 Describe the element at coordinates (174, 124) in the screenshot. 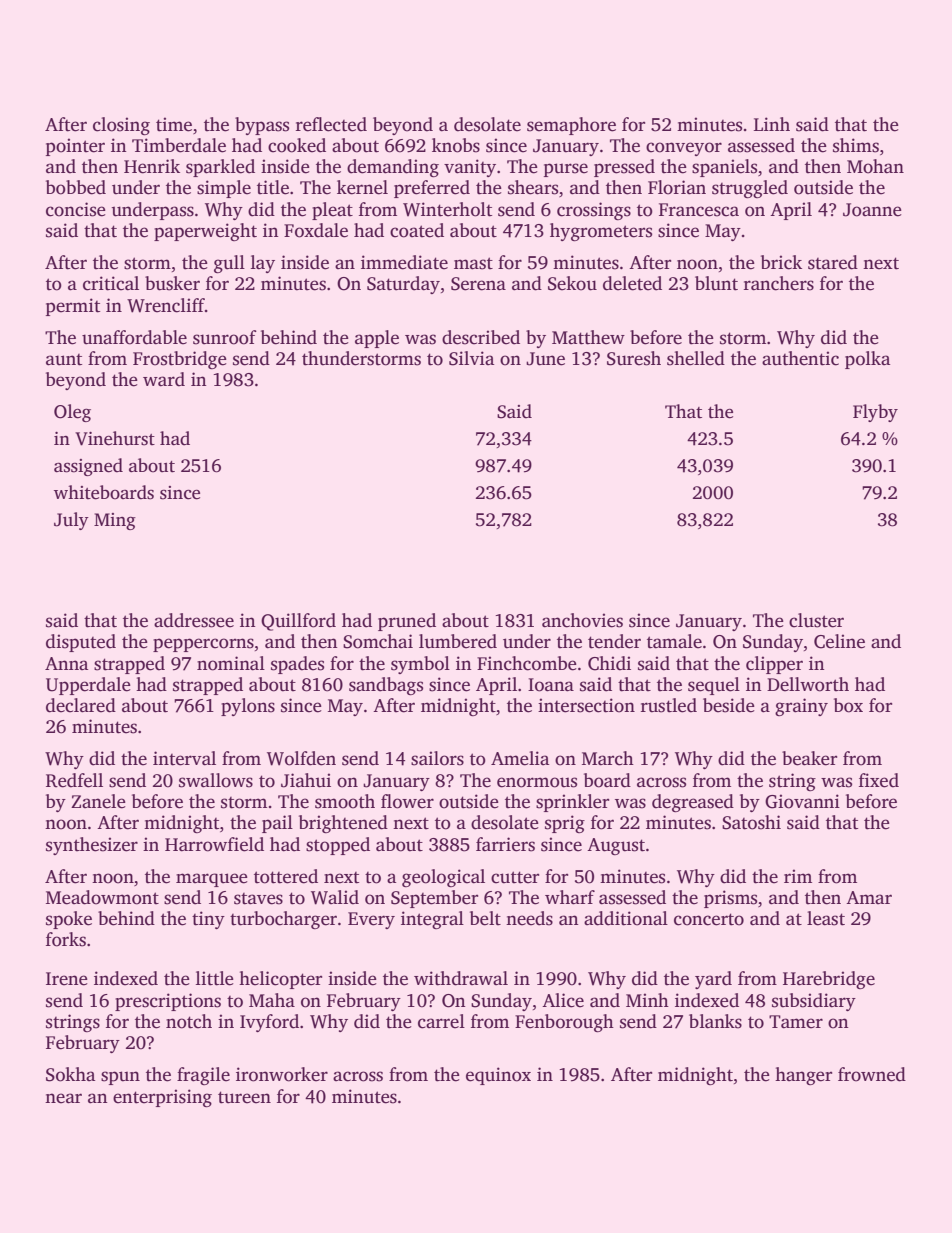

I see `time` at that location.
